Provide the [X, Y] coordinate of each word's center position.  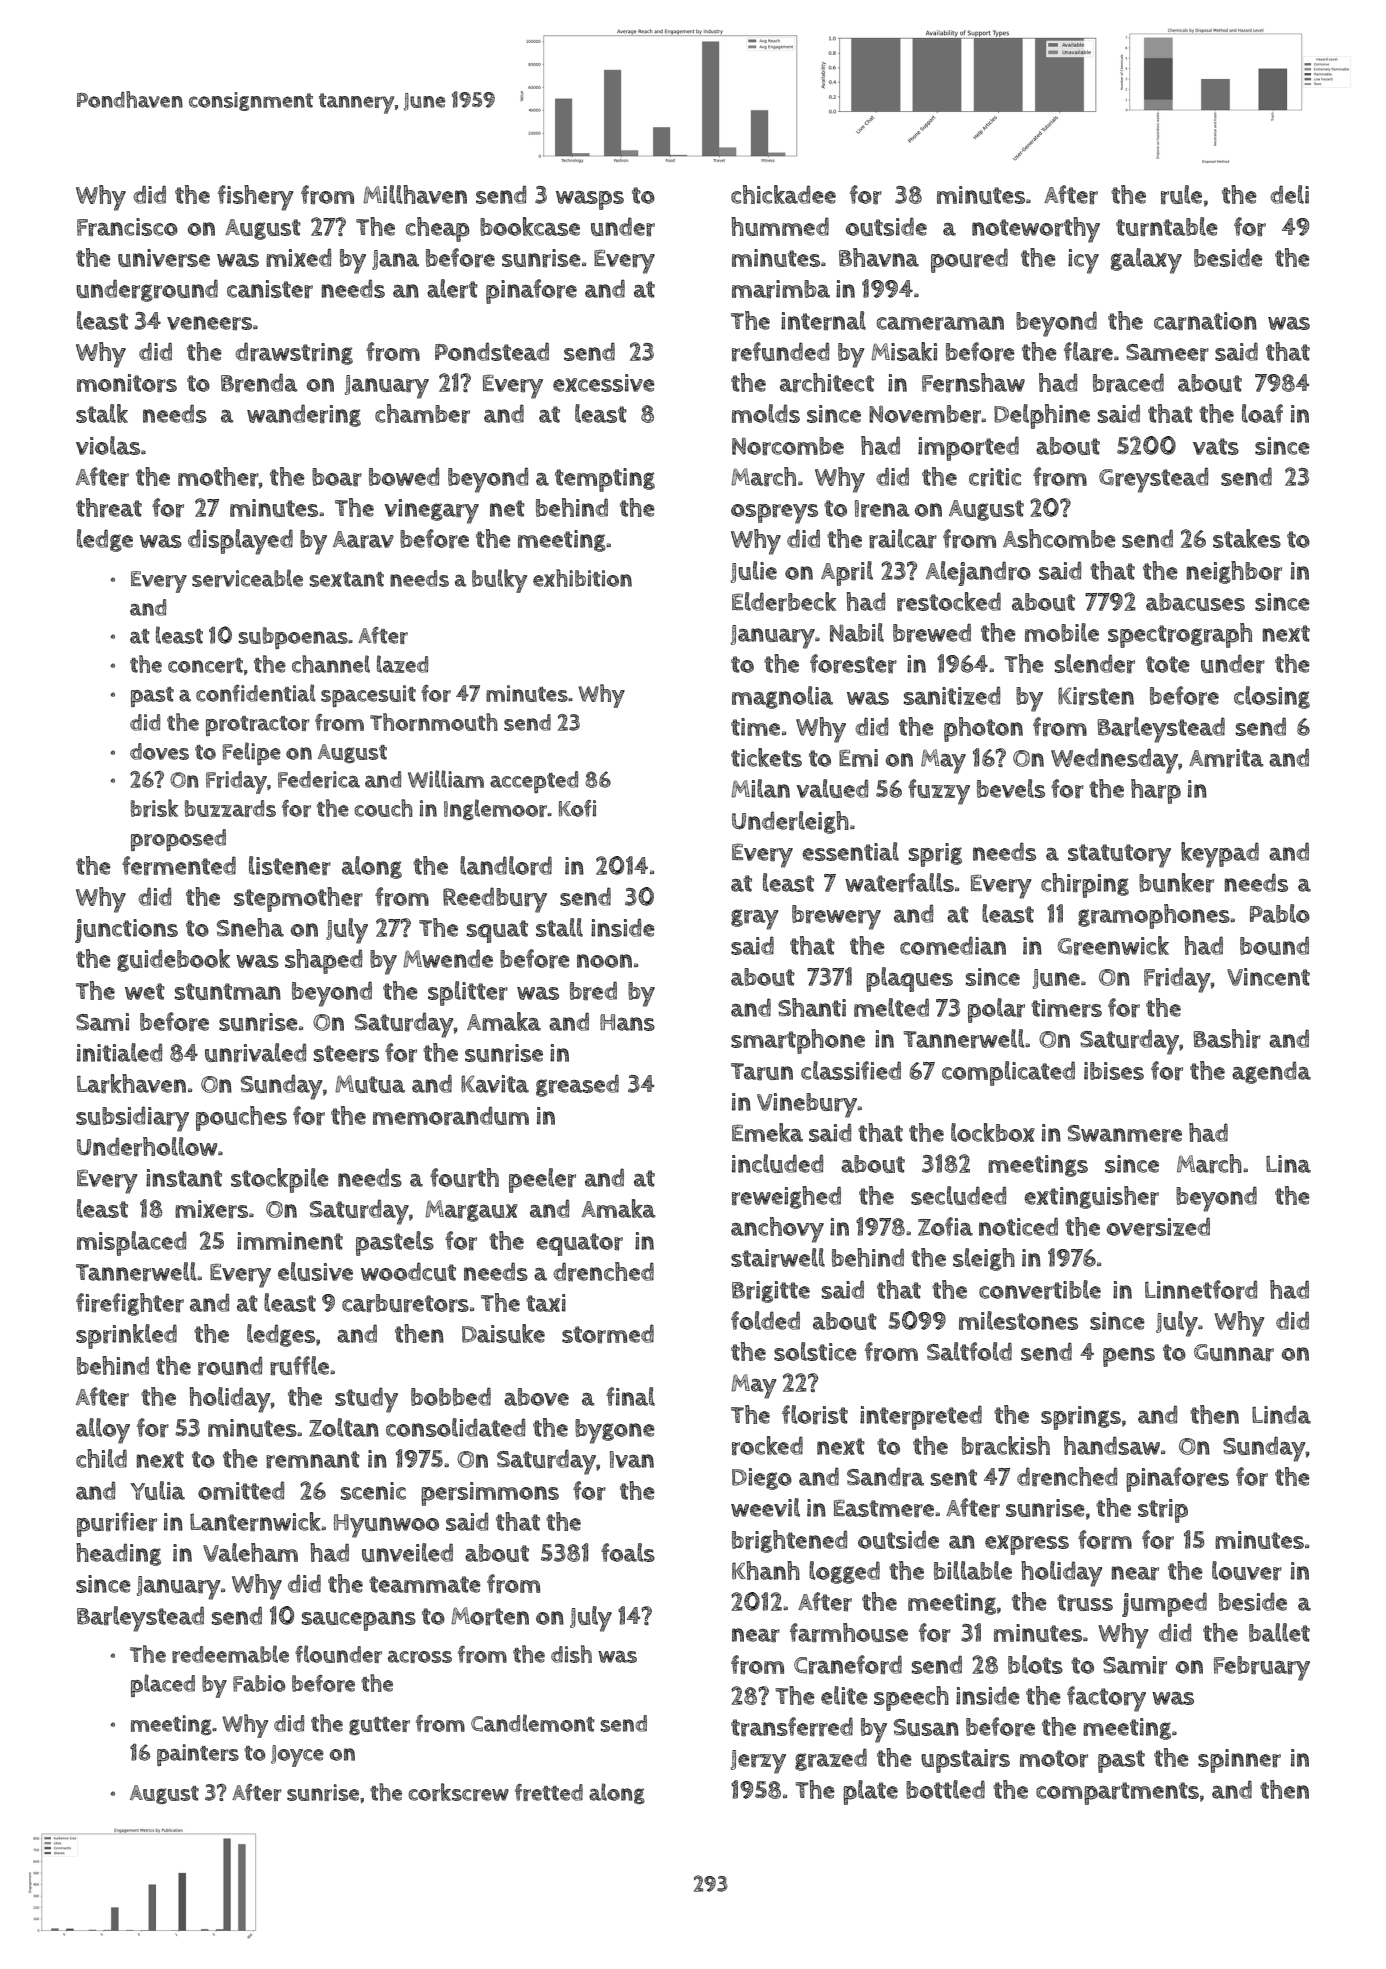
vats [1216, 446]
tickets [766, 757]
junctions [126, 931]
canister [270, 289]
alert [452, 289]
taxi [546, 1303]
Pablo [1280, 913]
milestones [1018, 1320]
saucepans [359, 1621]
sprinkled [126, 1336]
